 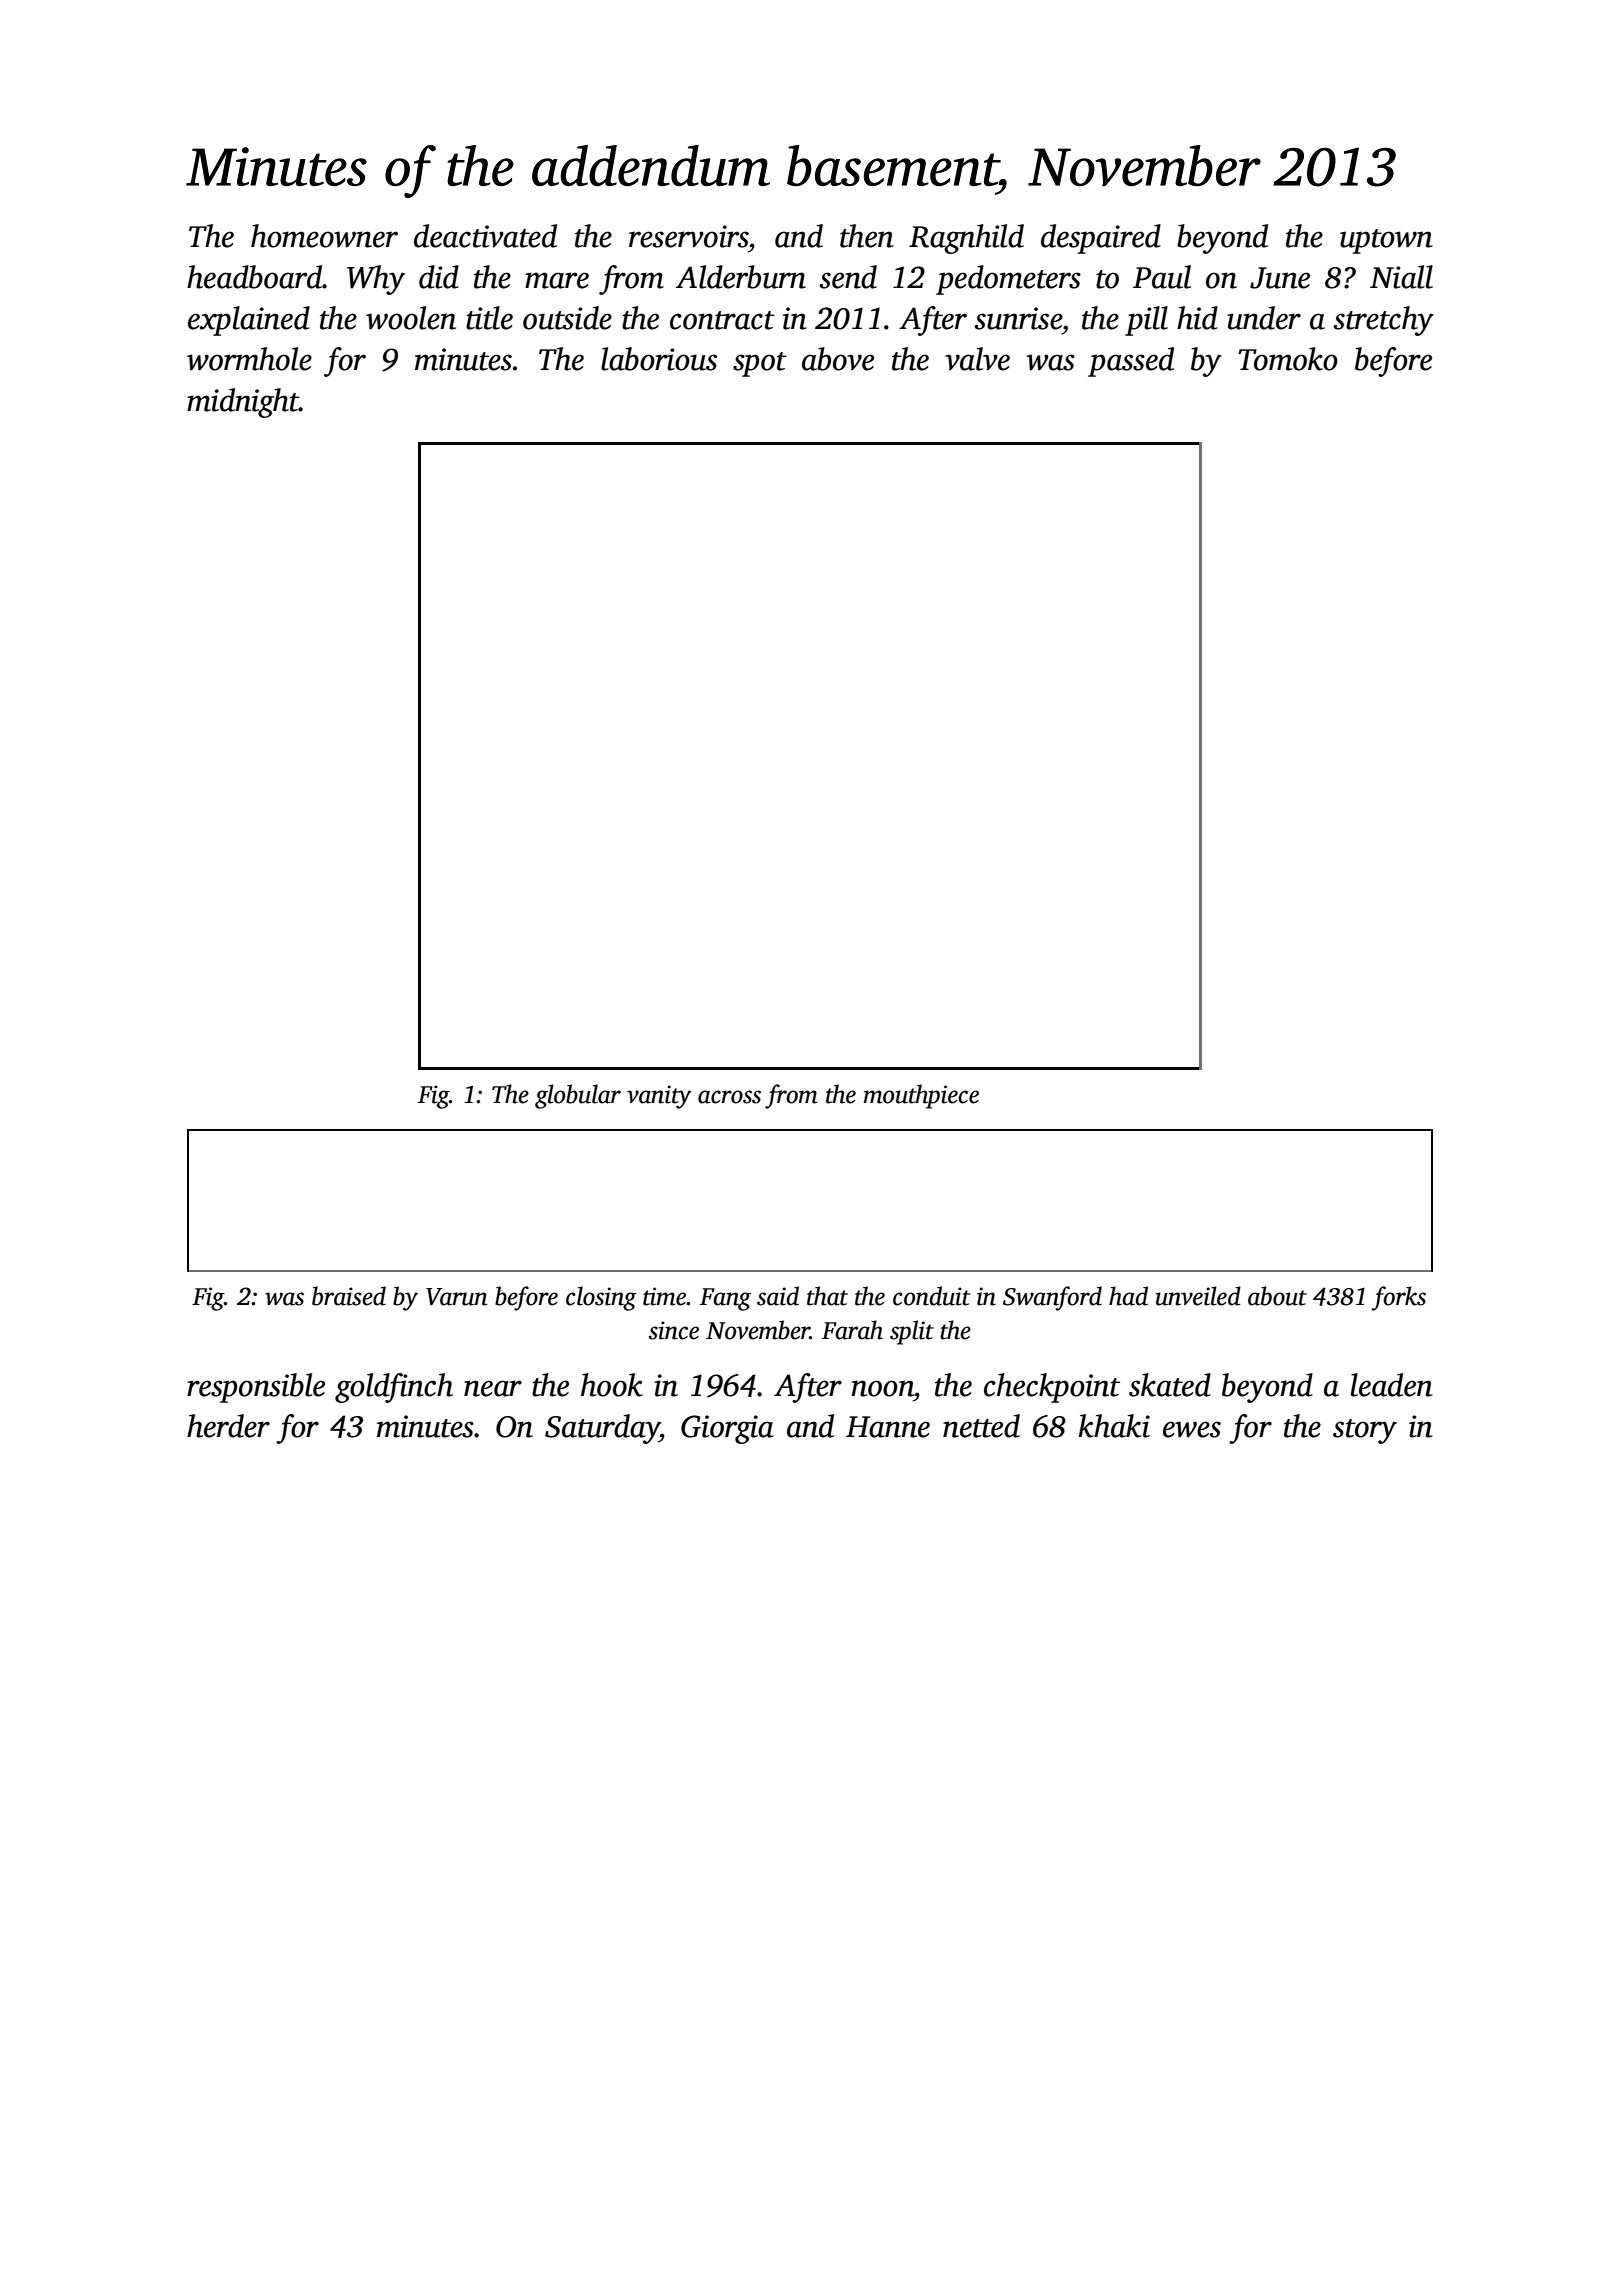 I want to click on despaired, so click(x=1101, y=239).
